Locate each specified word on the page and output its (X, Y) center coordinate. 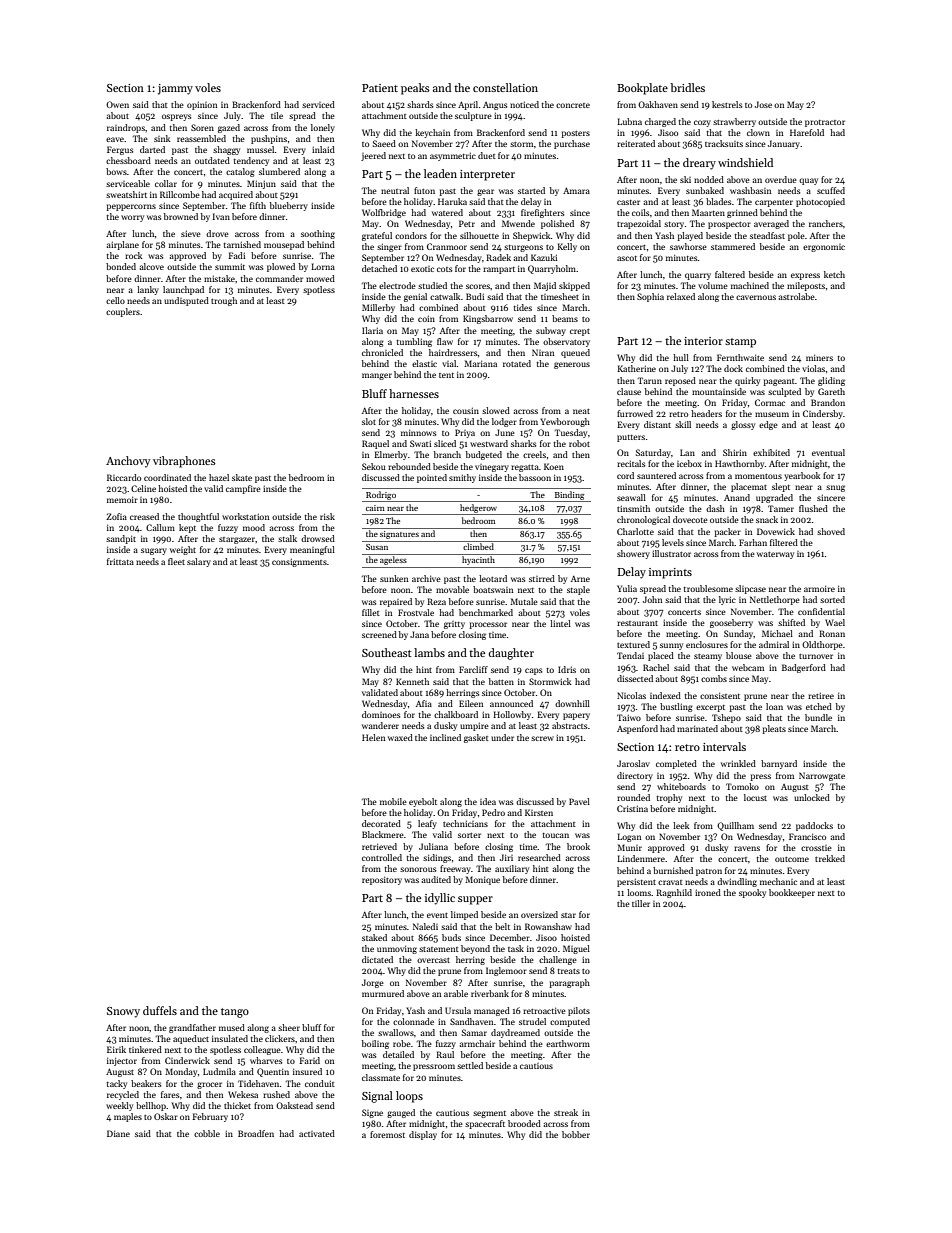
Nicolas (631, 695)
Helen (373, 737)
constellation (505, 87)
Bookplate (642, 89)
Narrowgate (822, 776)
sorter (469, 835)
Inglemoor (506, 971)
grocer (209, 1085)
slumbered (279, 171)
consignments (299, 562)
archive (426, 578)
